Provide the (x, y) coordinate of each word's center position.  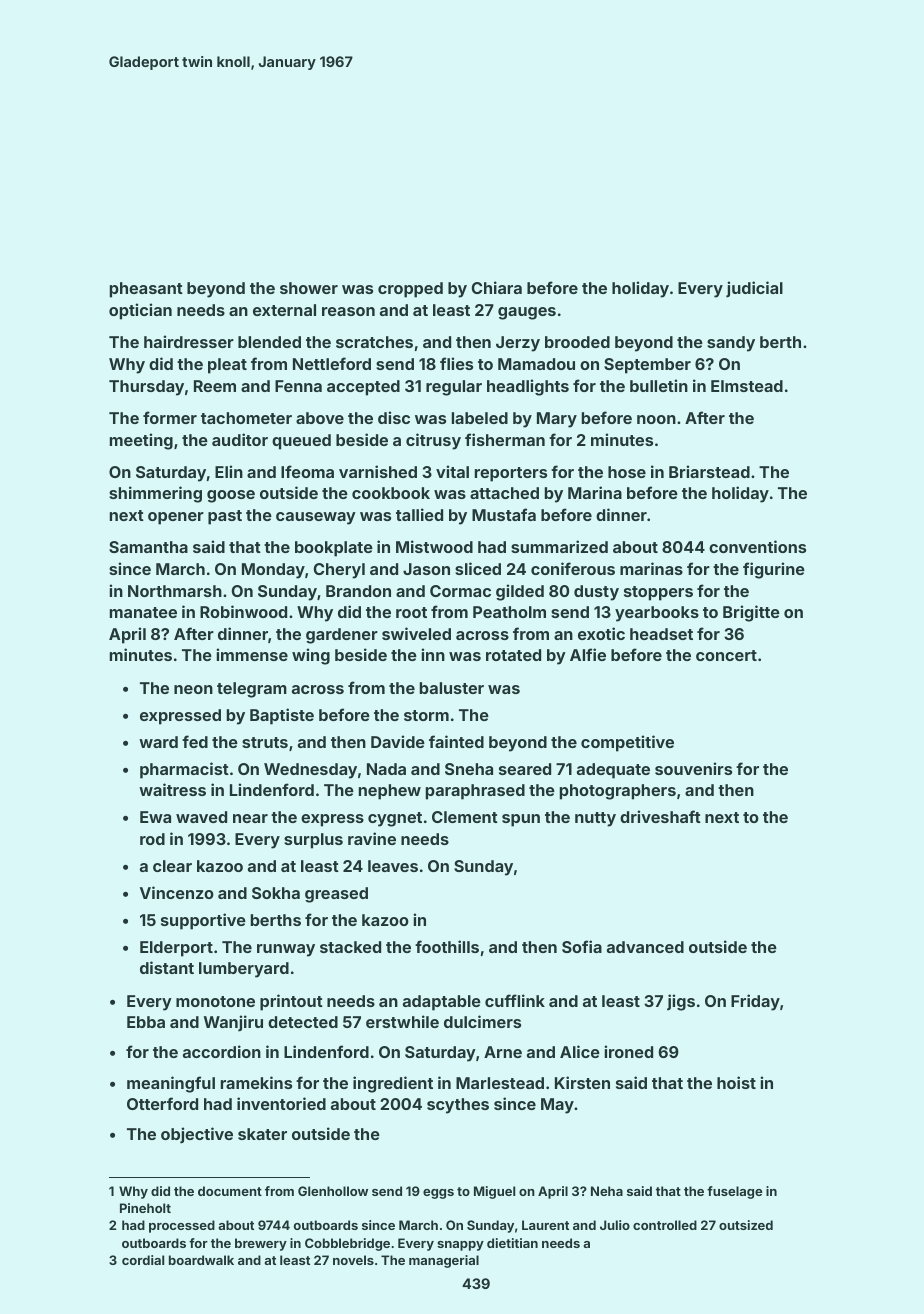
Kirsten (582, 1082)
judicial (754, 289)
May (557, 1106)
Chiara (497, 287)
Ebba (146, 1022)
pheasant (146, 290)
